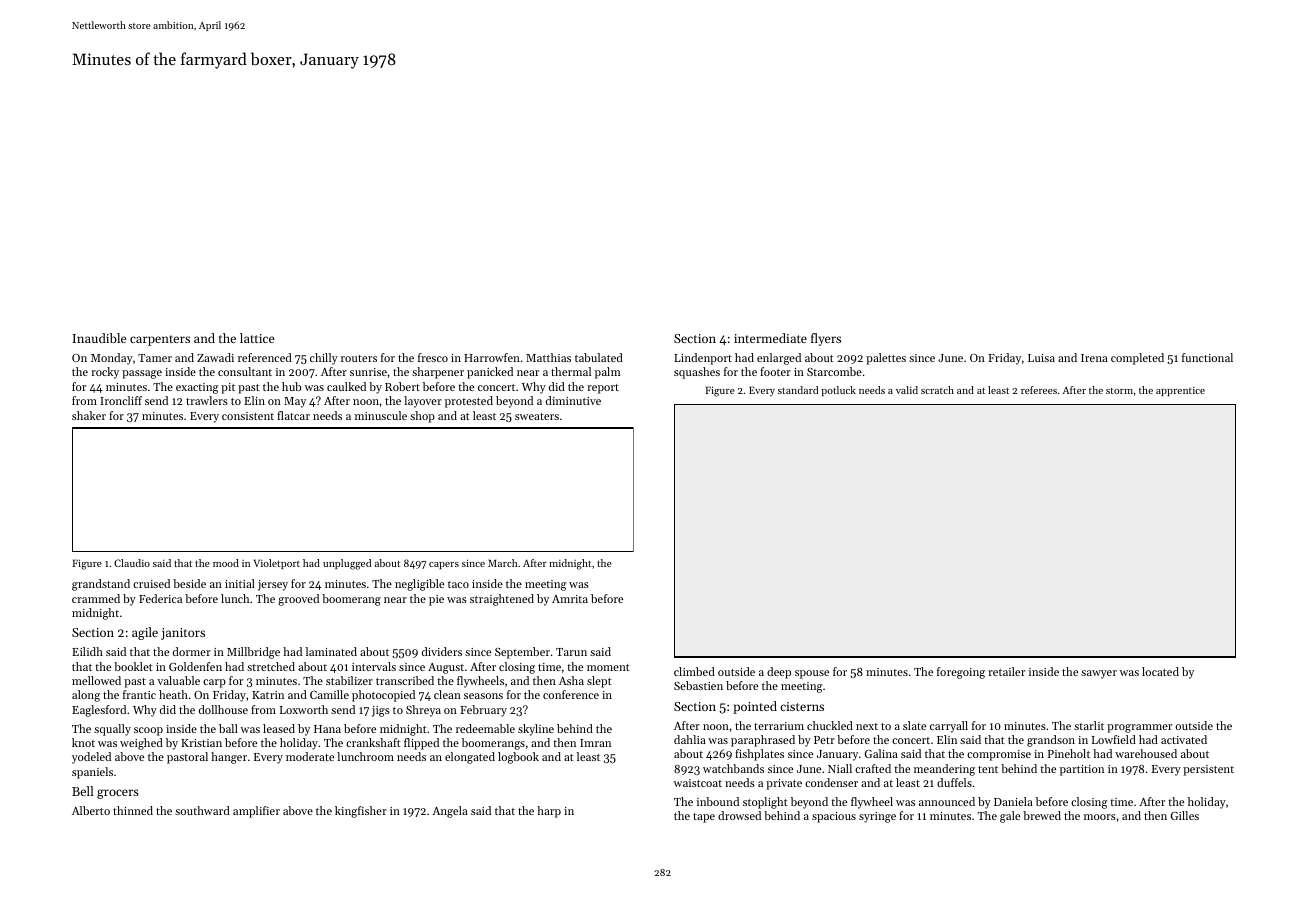  I want to click on referees, so click(1039, 390).
